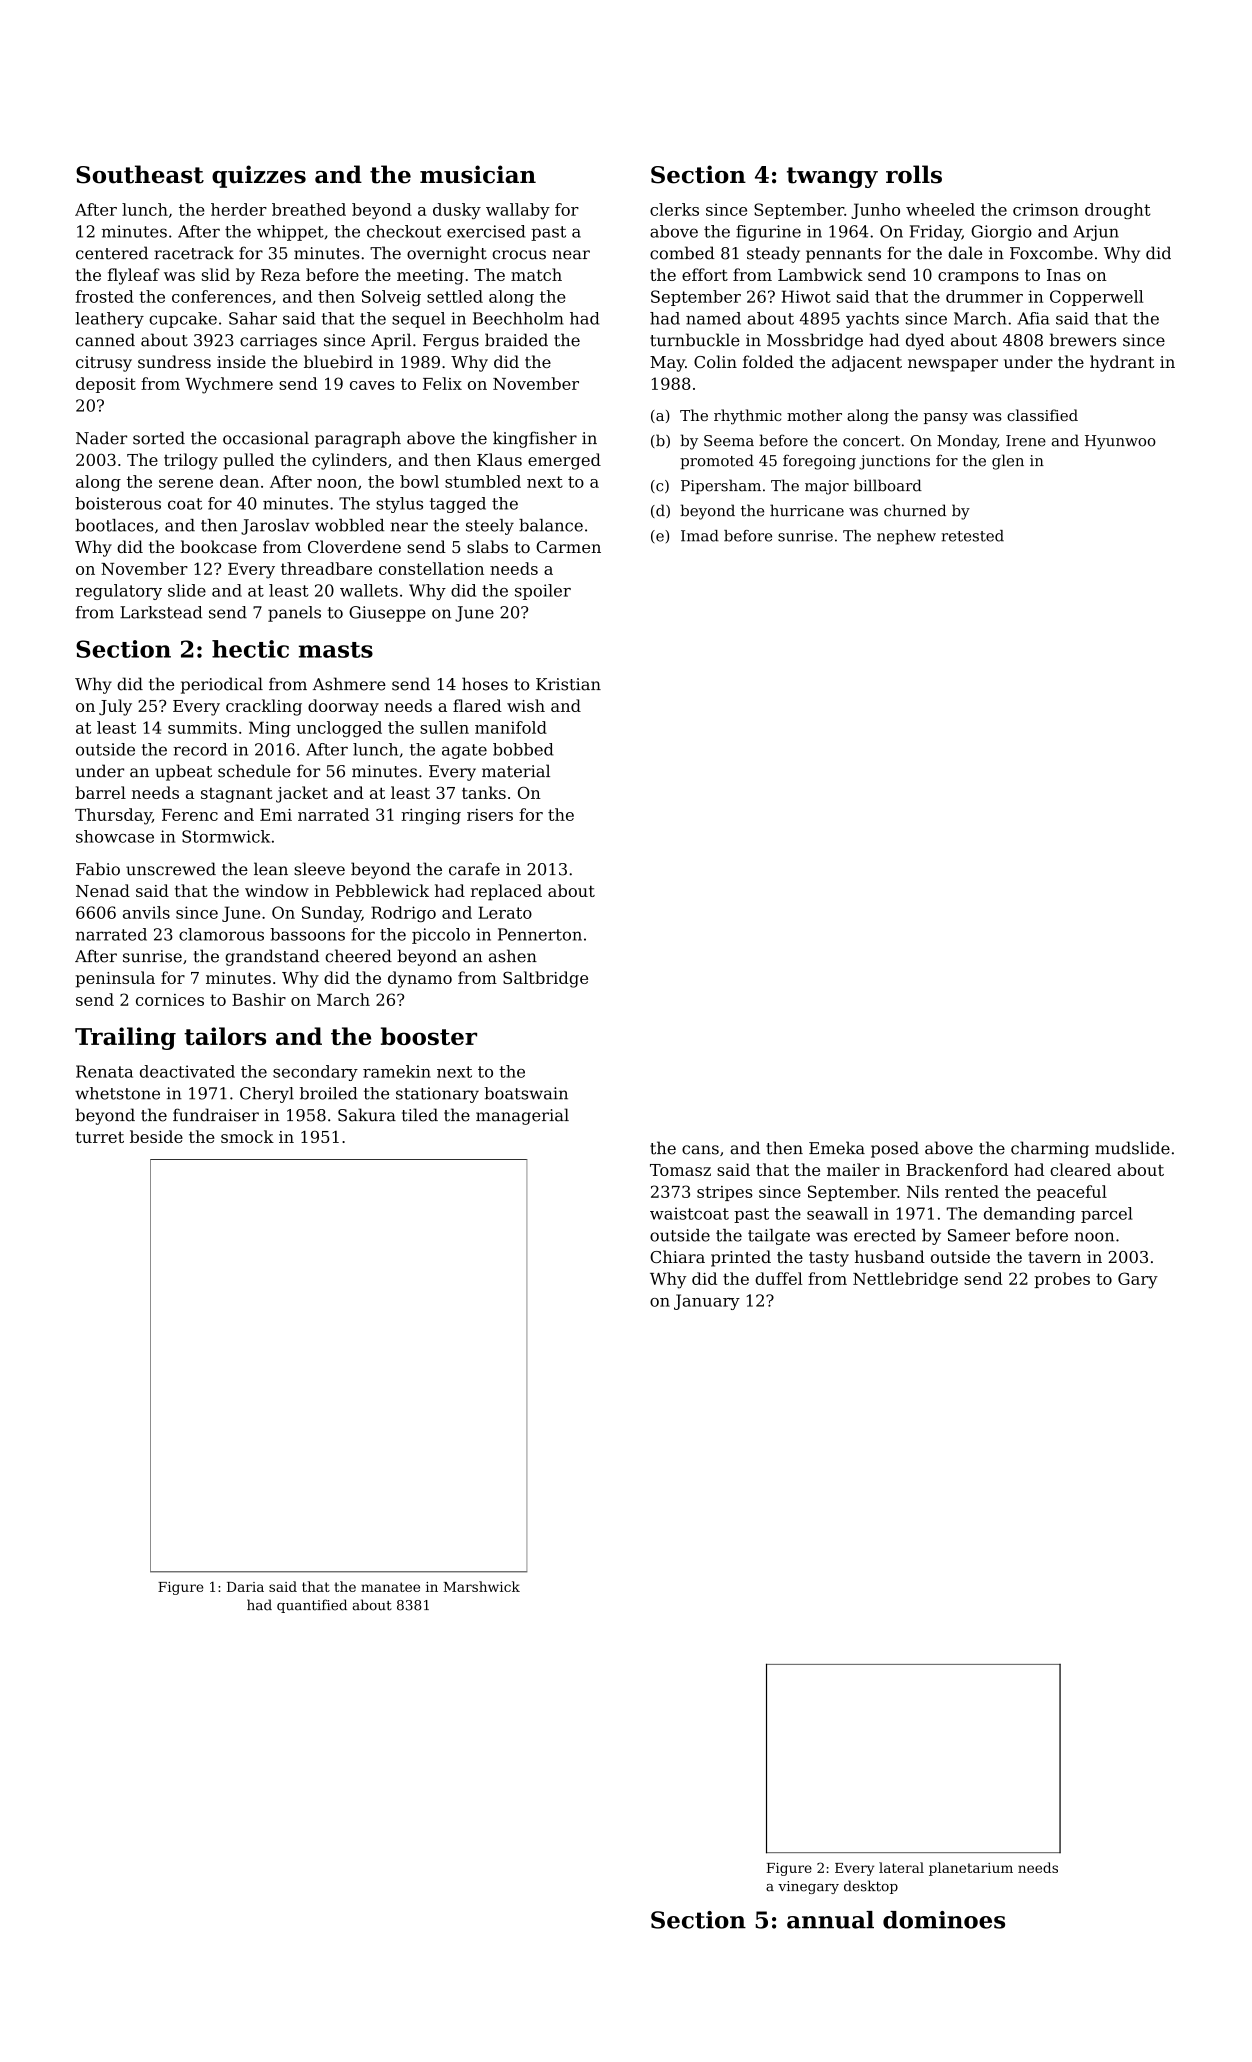  Describe the element at coordinates (1062, 1280) in the screenshot. I see `probes` at that location.
